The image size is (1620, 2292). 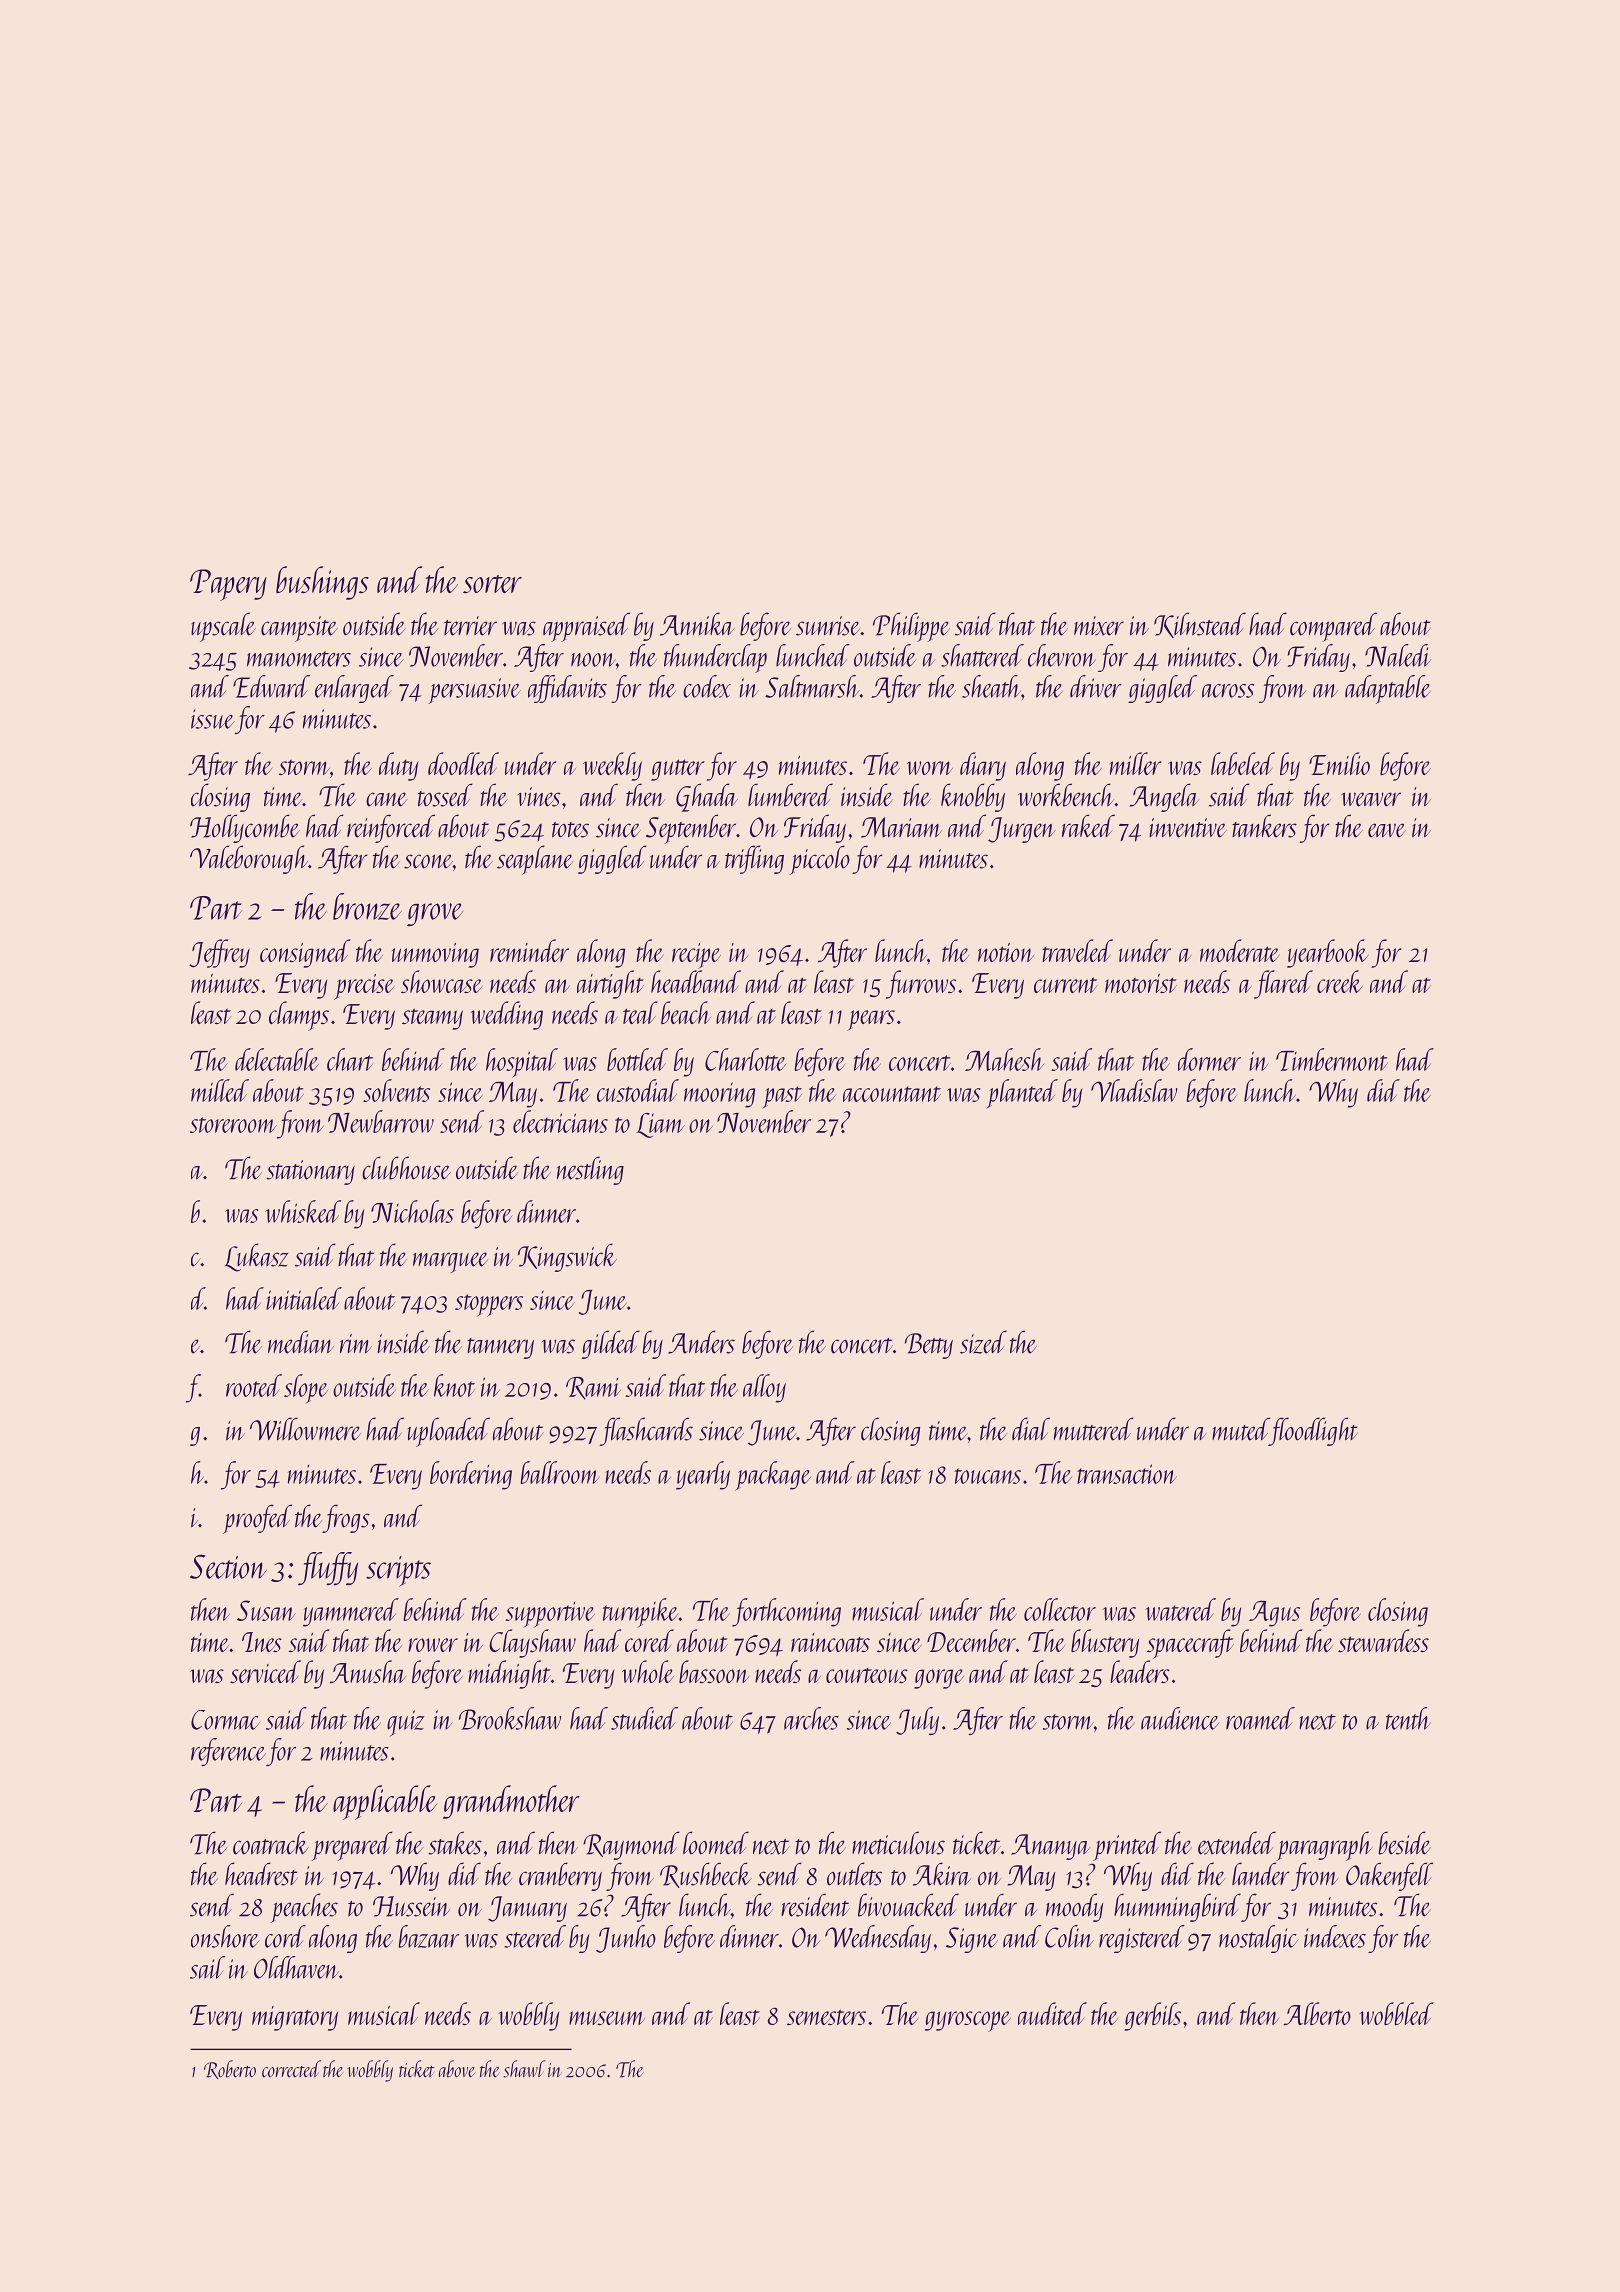 What do you see at coordinates (560, 1472) in the document?
I see `ballroom` at bounding box center [560, 1472].
